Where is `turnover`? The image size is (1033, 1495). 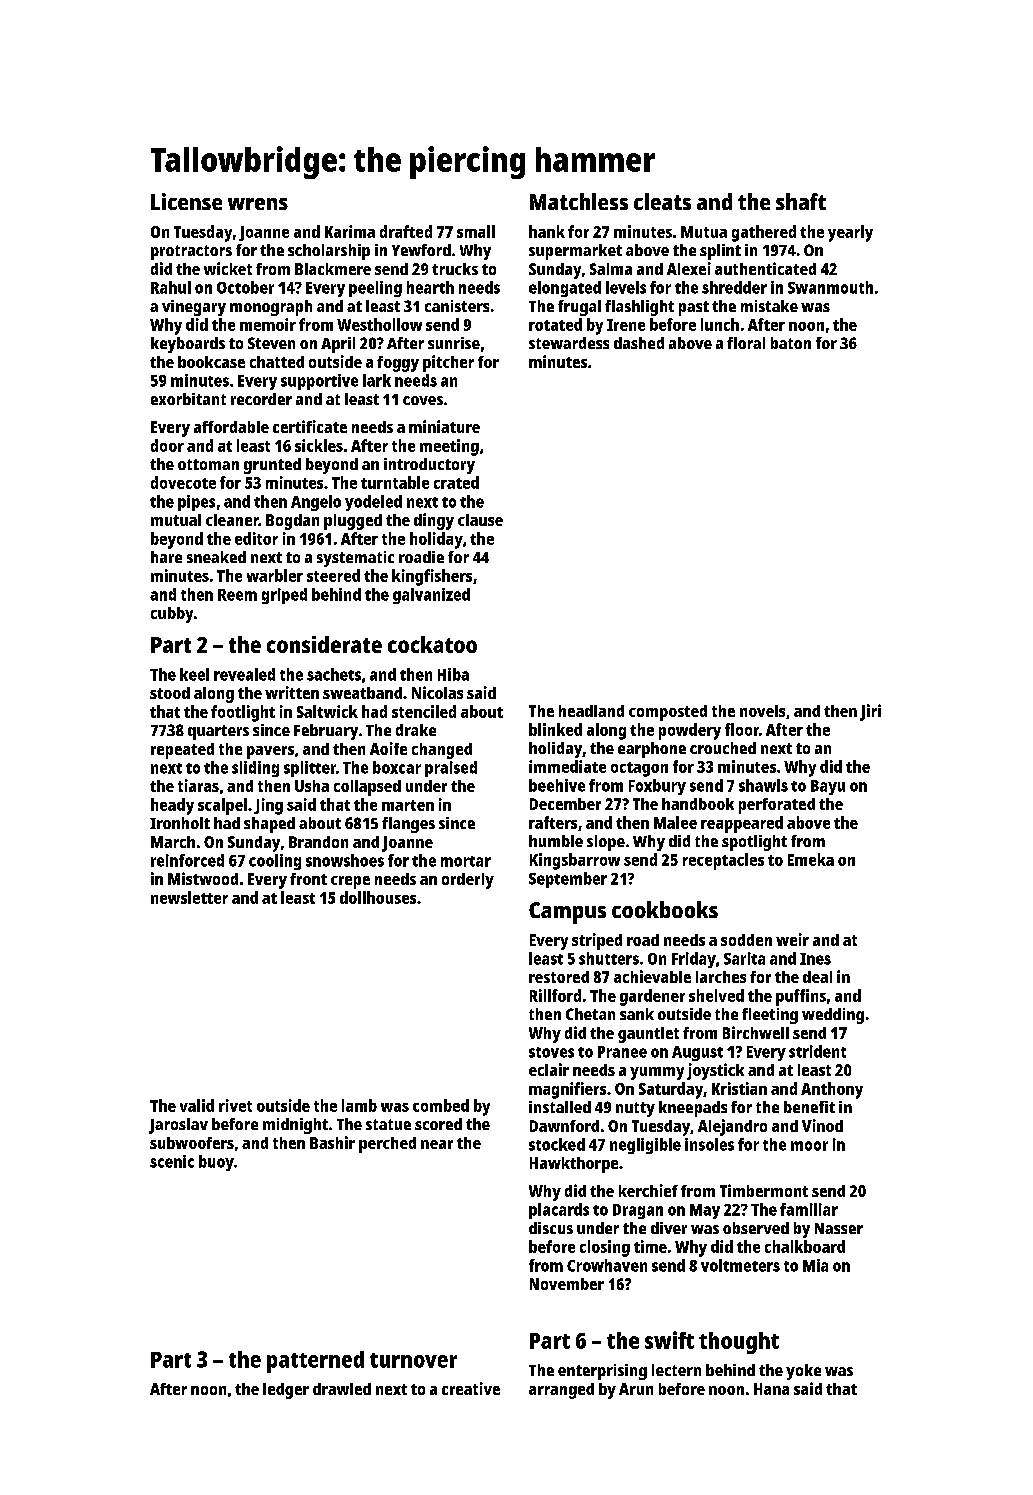
turnover is located at coordinates (413, 1360).
